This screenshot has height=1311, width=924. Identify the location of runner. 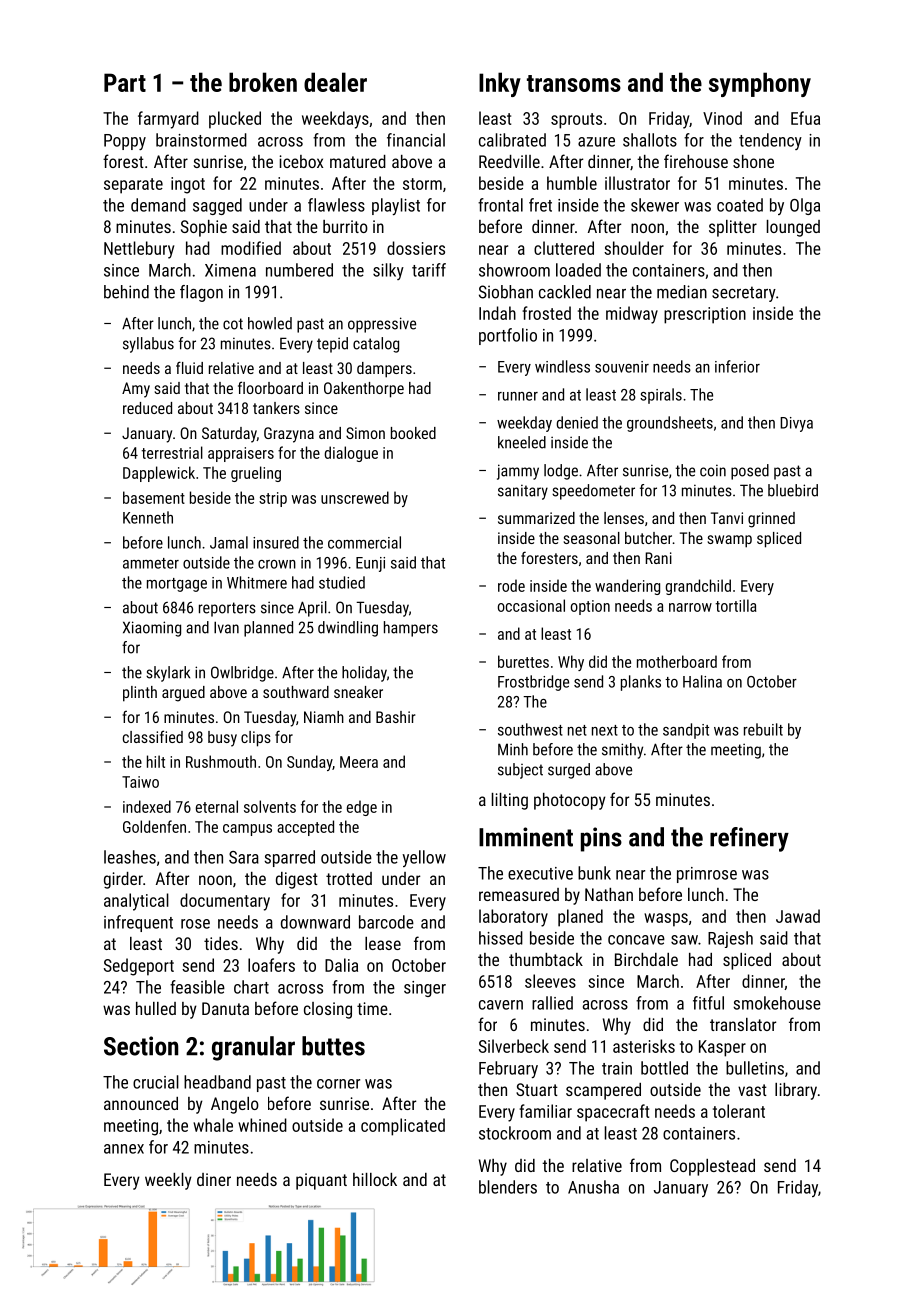
(518, 396).
